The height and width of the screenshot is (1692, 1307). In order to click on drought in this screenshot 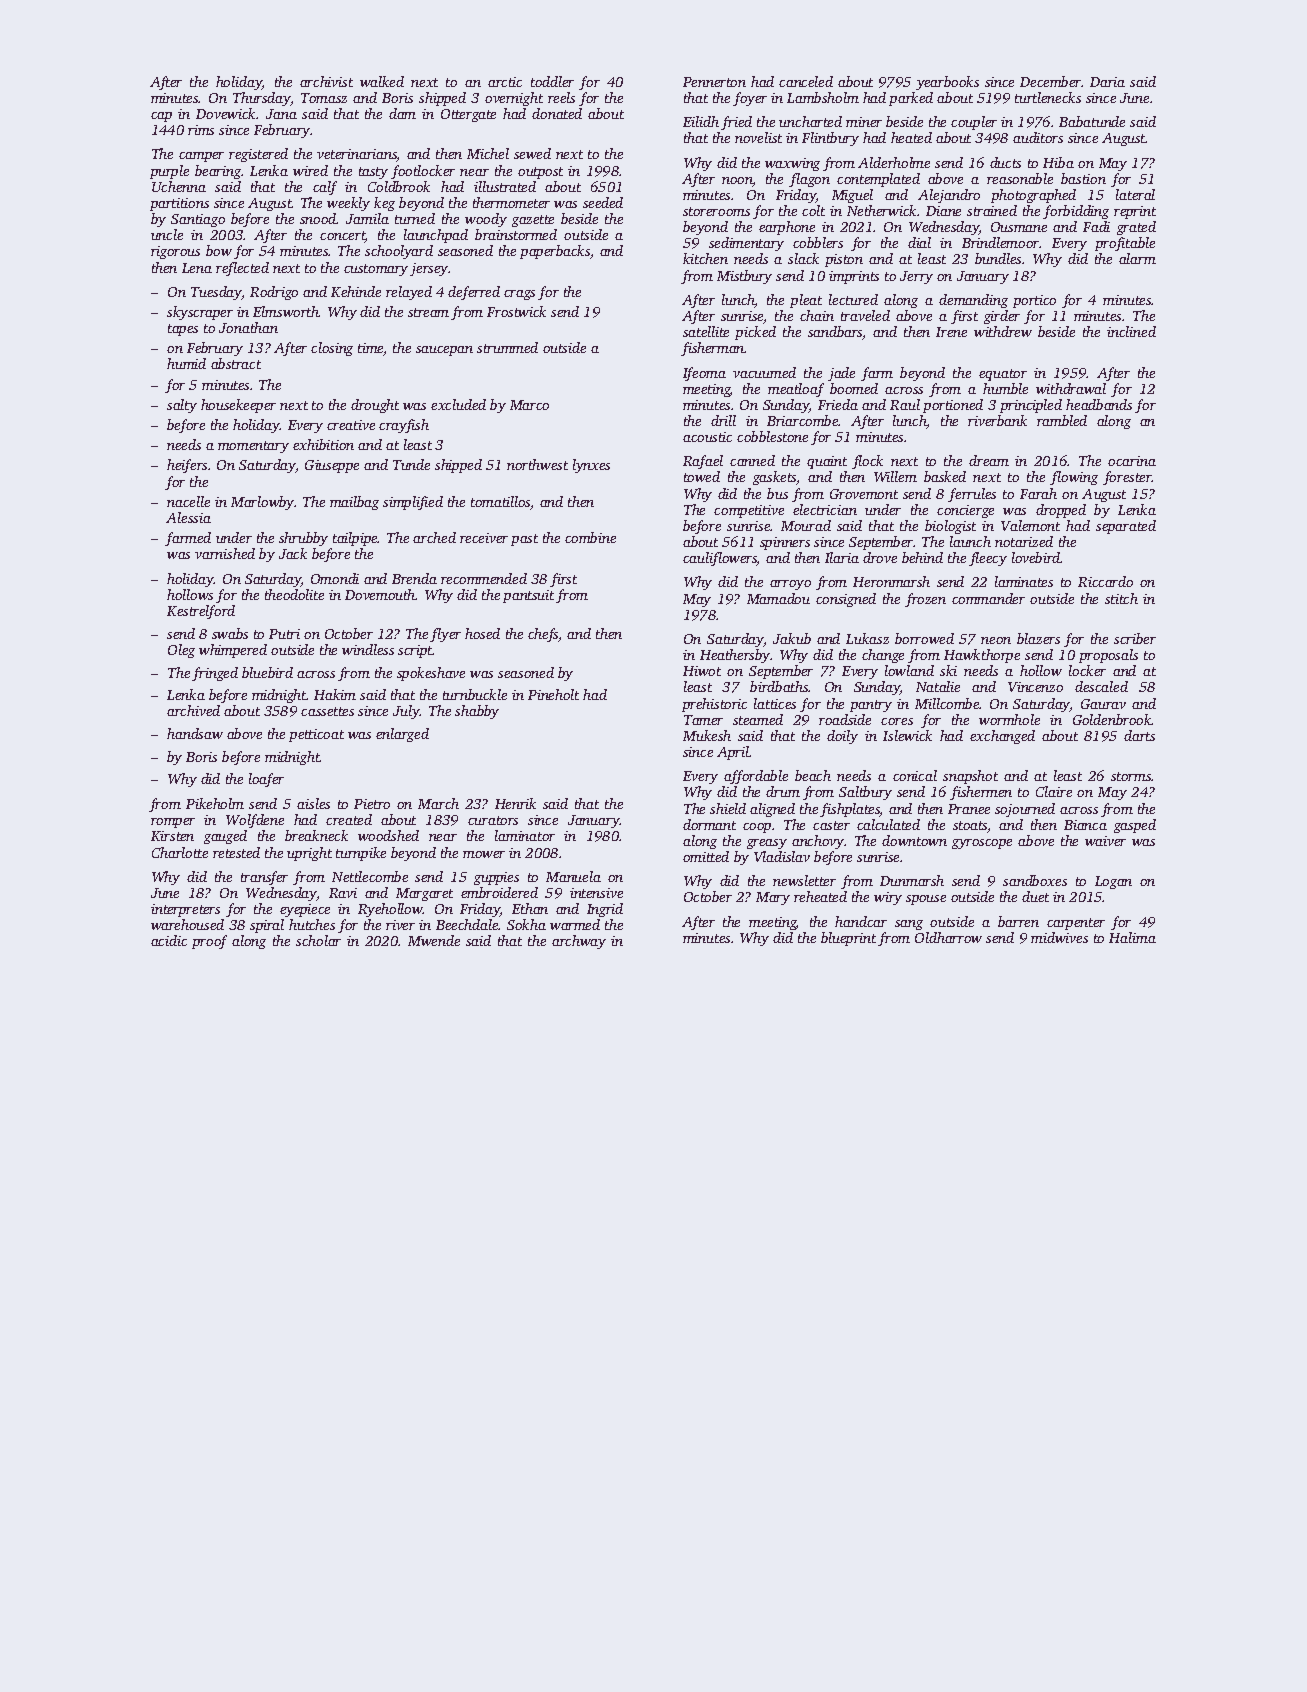, I will do `click(375, 406)`.
